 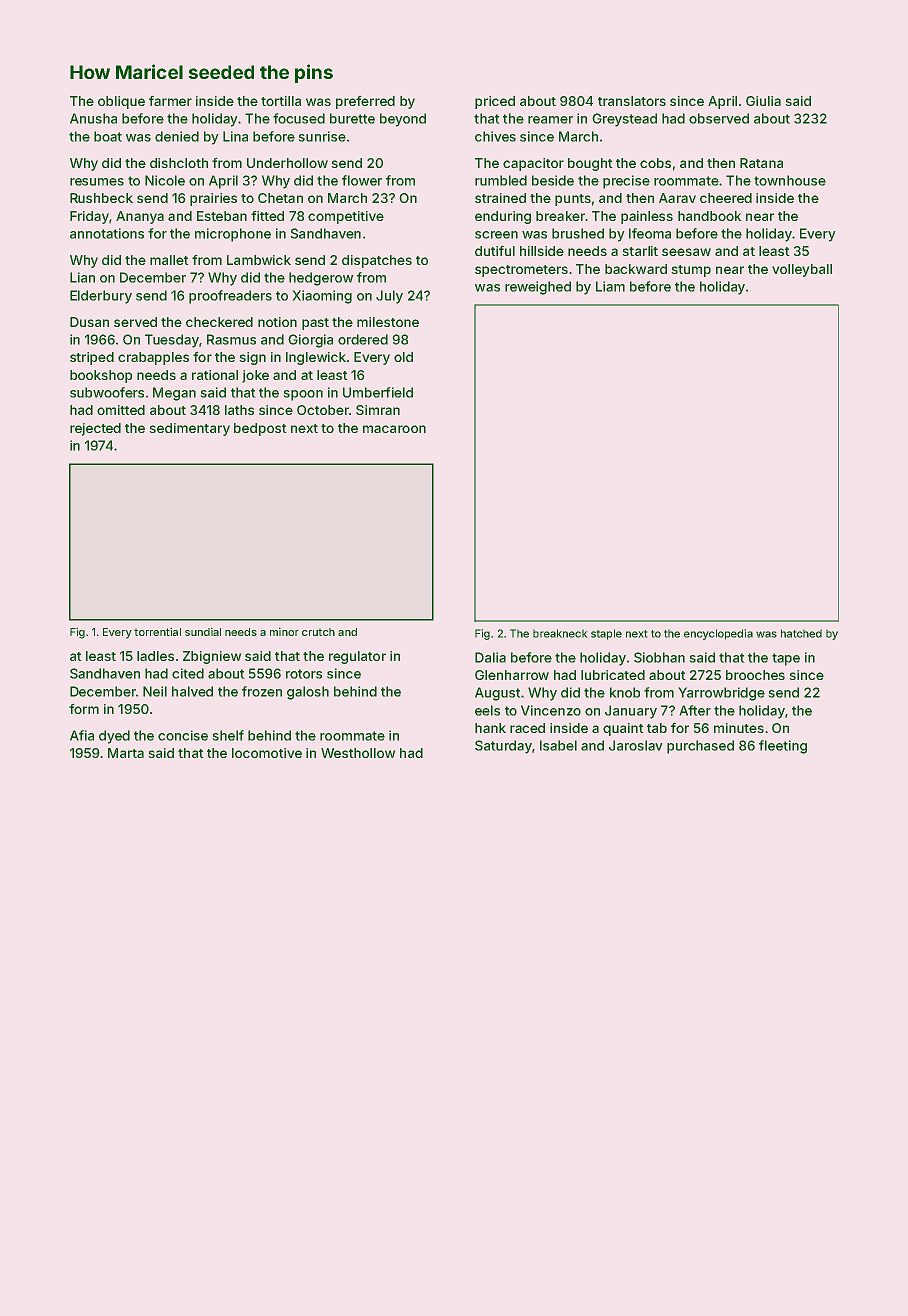 What do you see at coordinates (495, 102) in the screenshot?
I see `priced` at bounding box center [495, 102].
